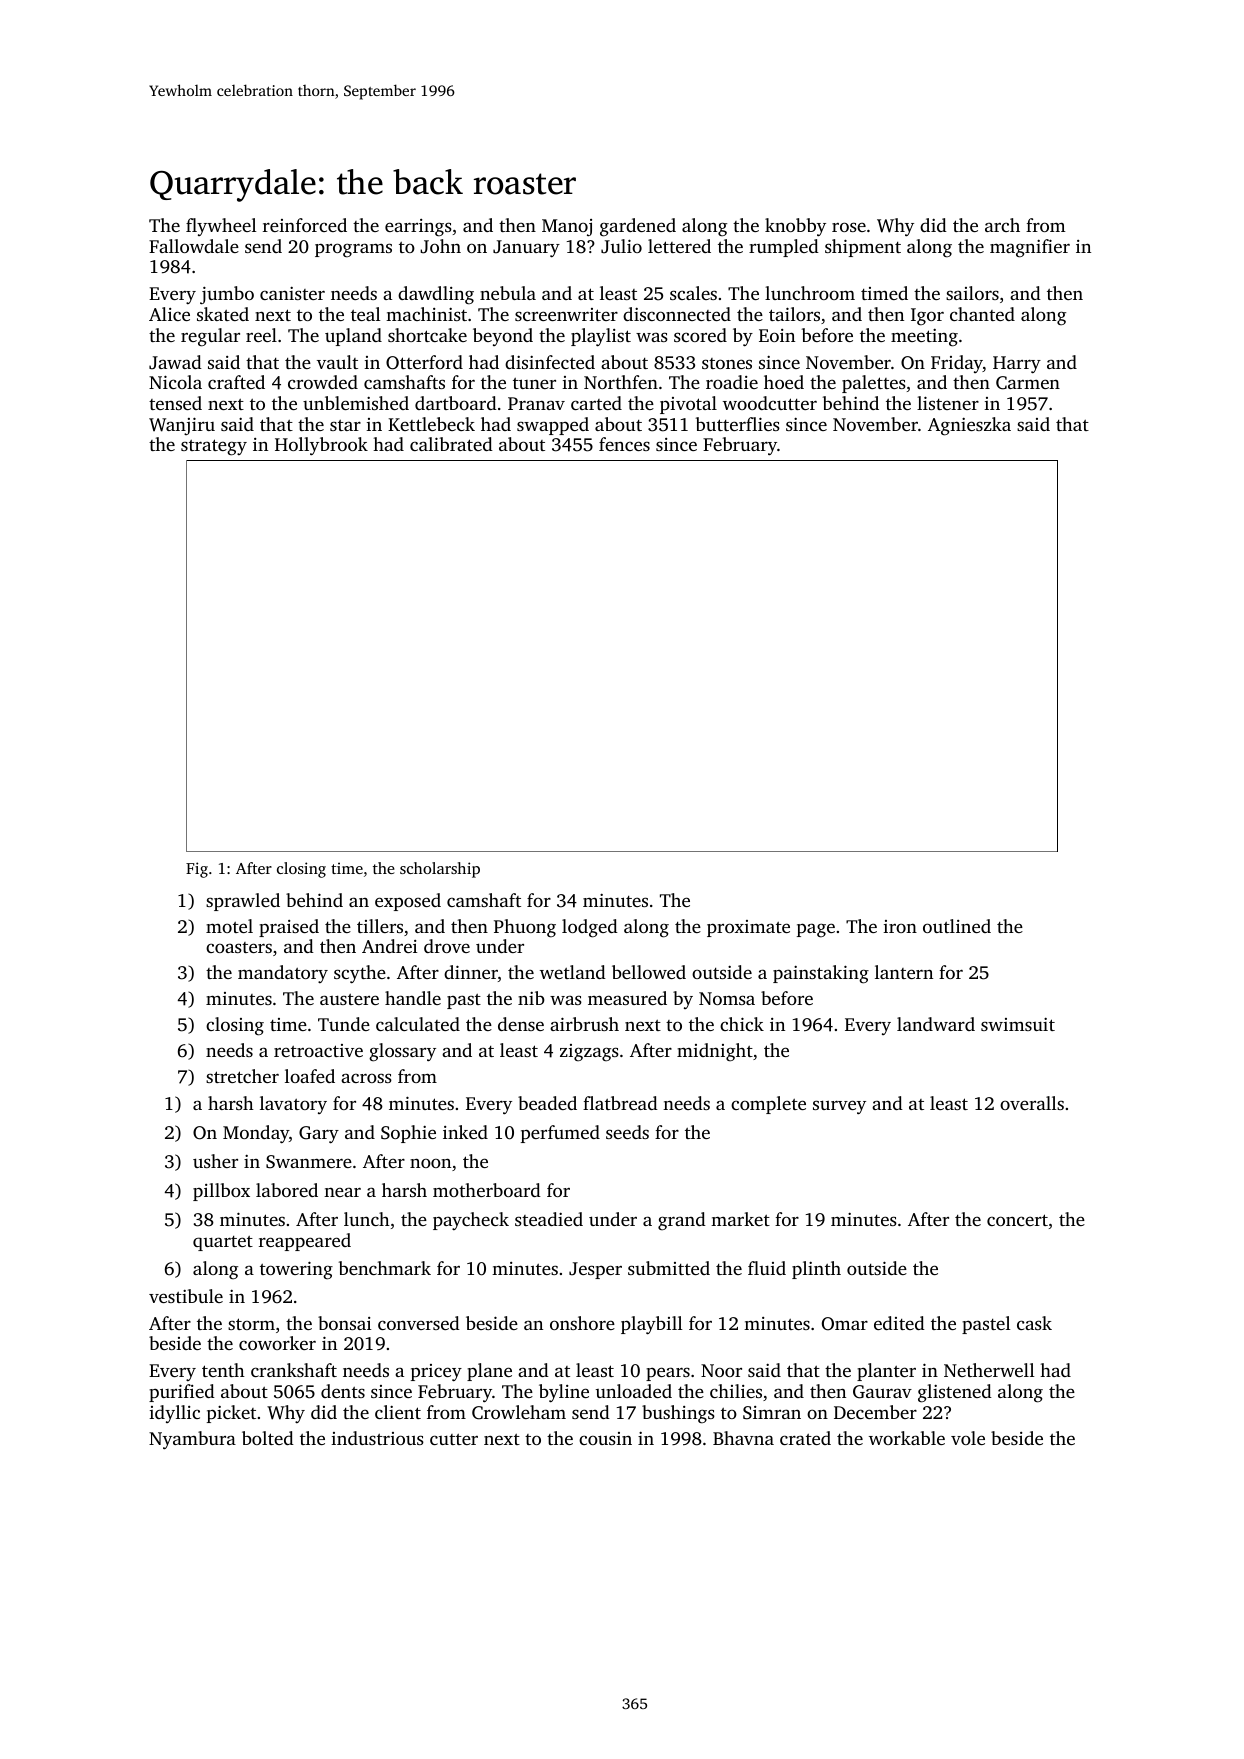 This screenshot has height=1759, width=1244. I want to click on vole, so click(968, 1438).
